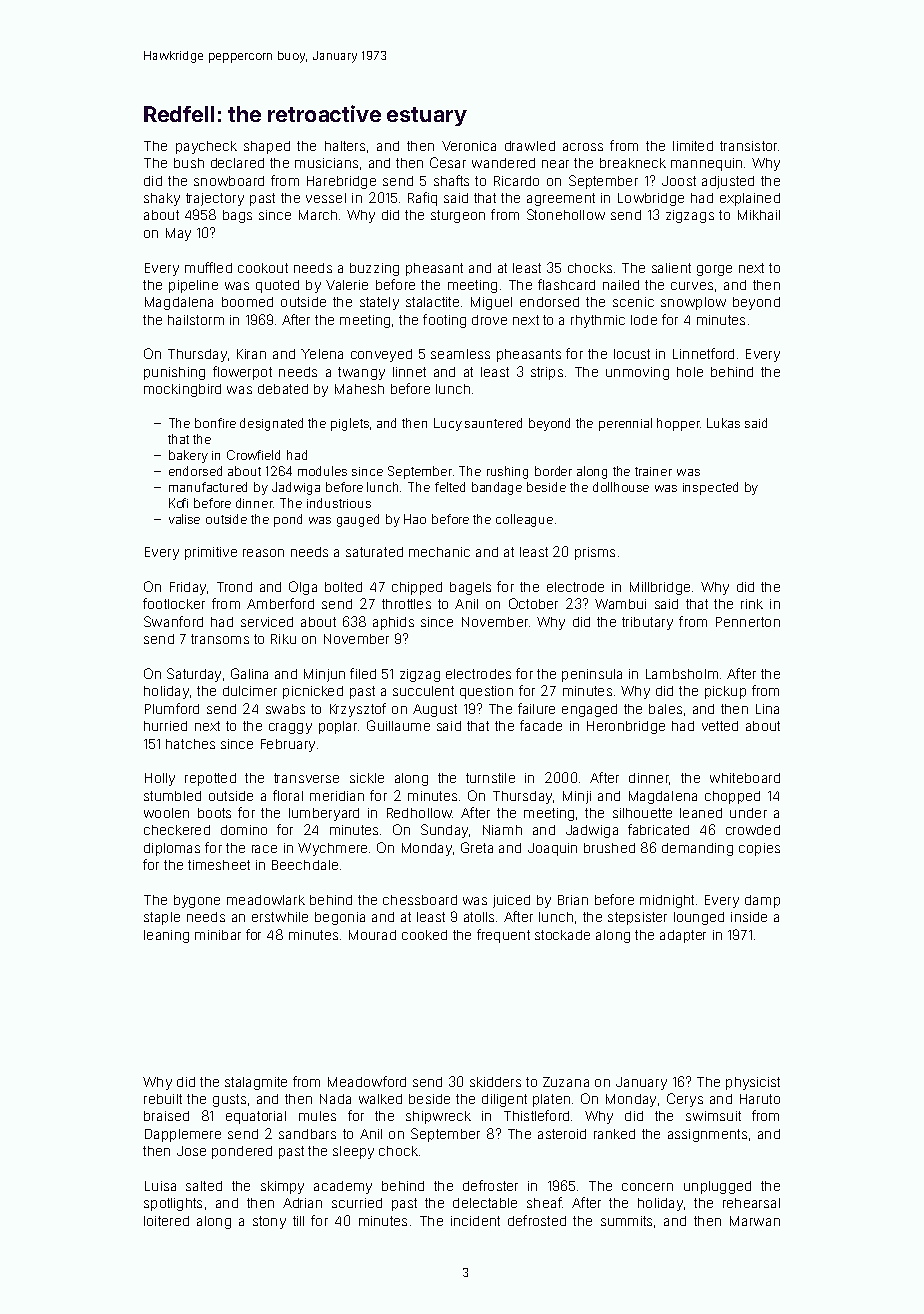 The height and width of the page is (1314, 924). I want to click on incident, so click(475, 1221).
